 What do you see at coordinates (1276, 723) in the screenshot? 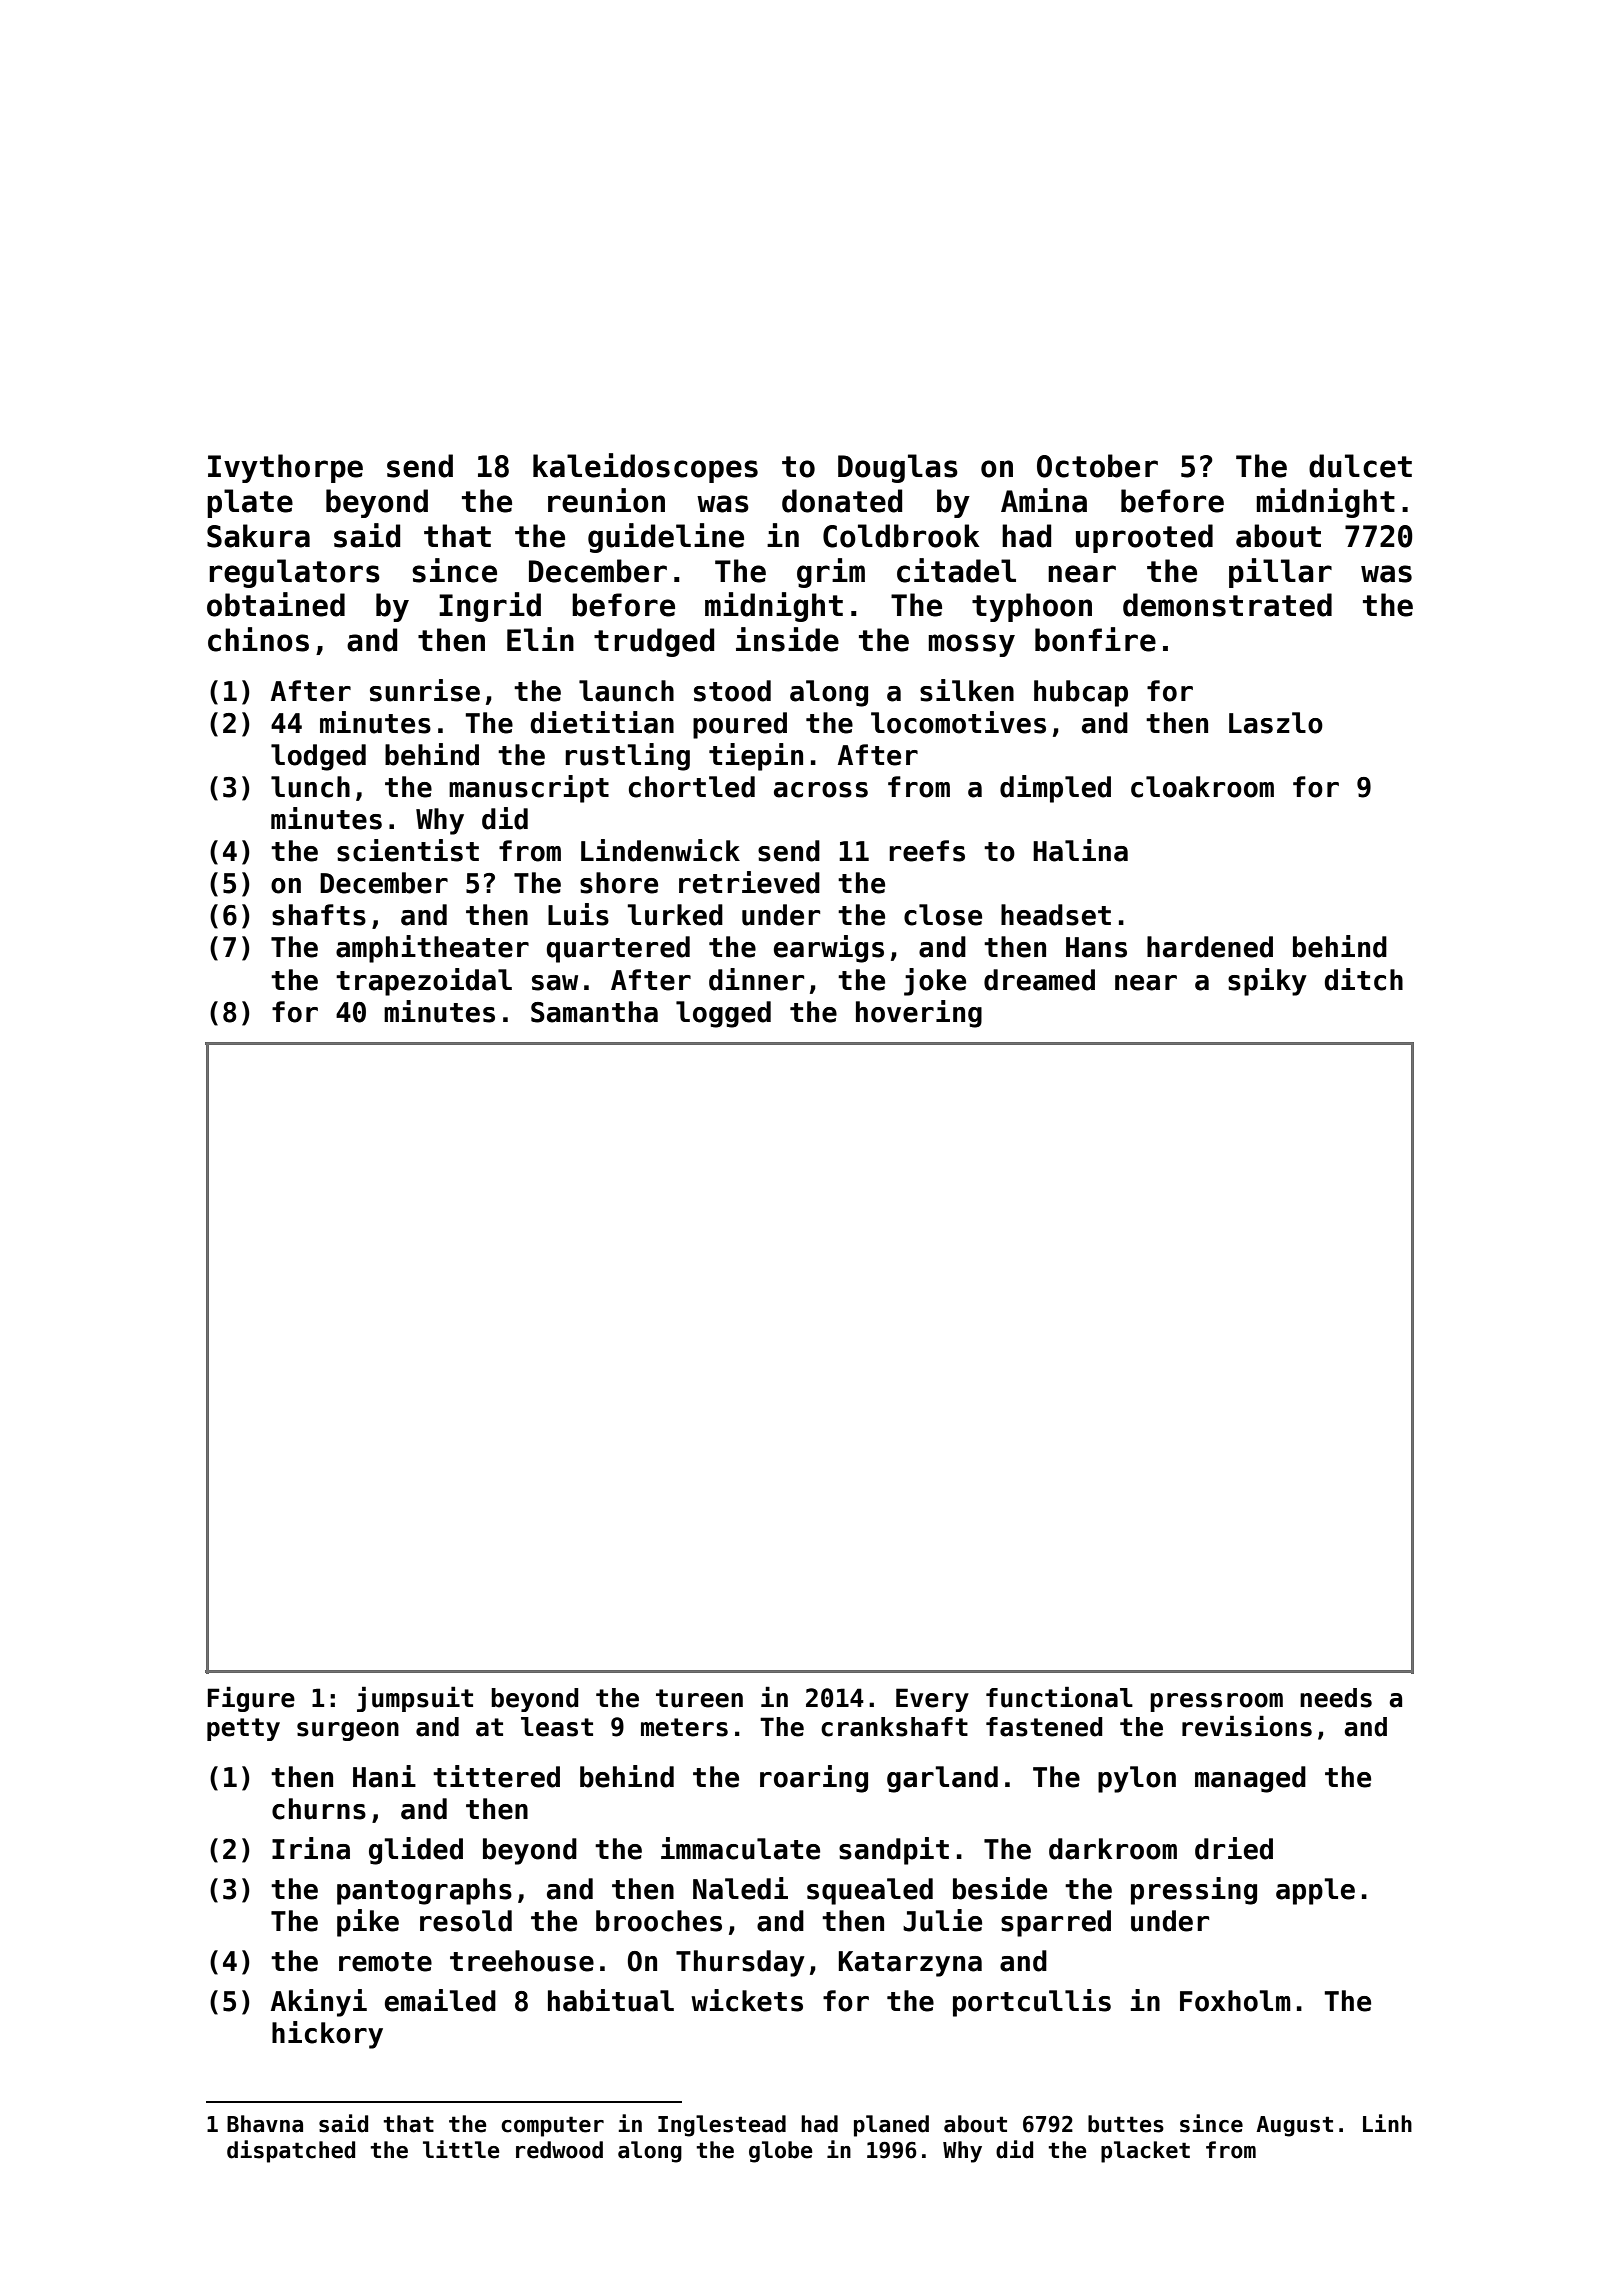
I see `Laszlo` at bounding box center [1276, 723].
